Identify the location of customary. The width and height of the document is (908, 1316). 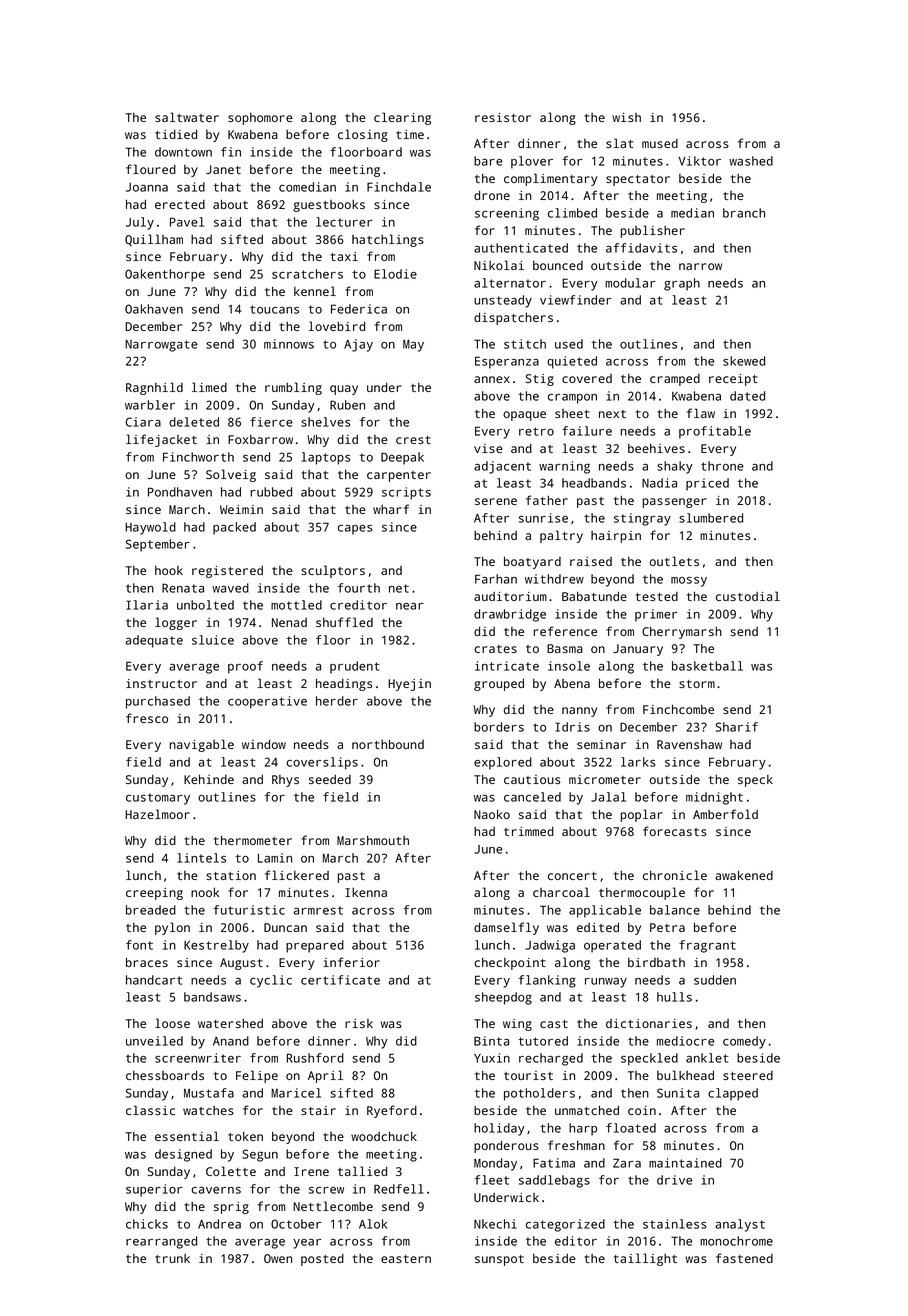
(158, 799).
